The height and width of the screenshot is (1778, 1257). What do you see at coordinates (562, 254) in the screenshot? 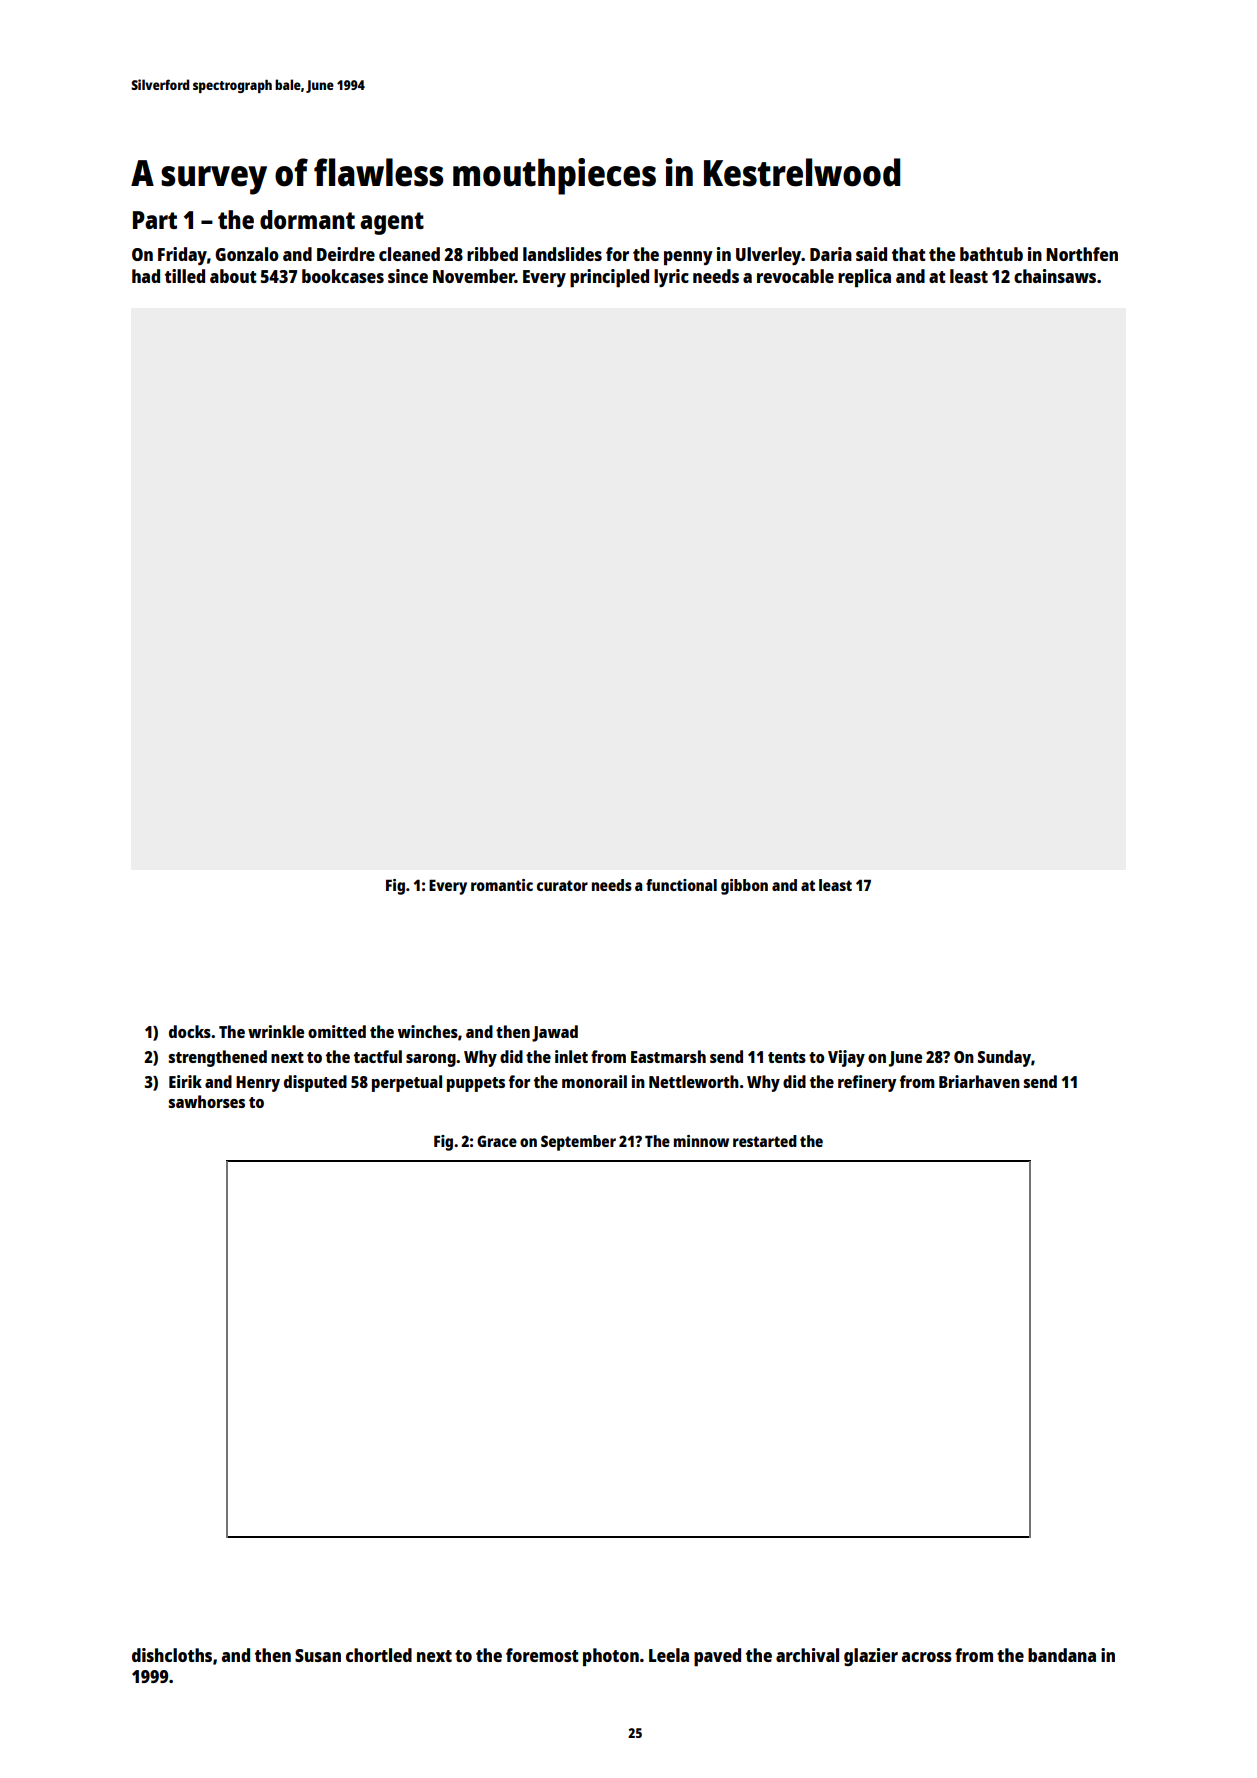
I see `landslides` at bounding box center [562, 254].
